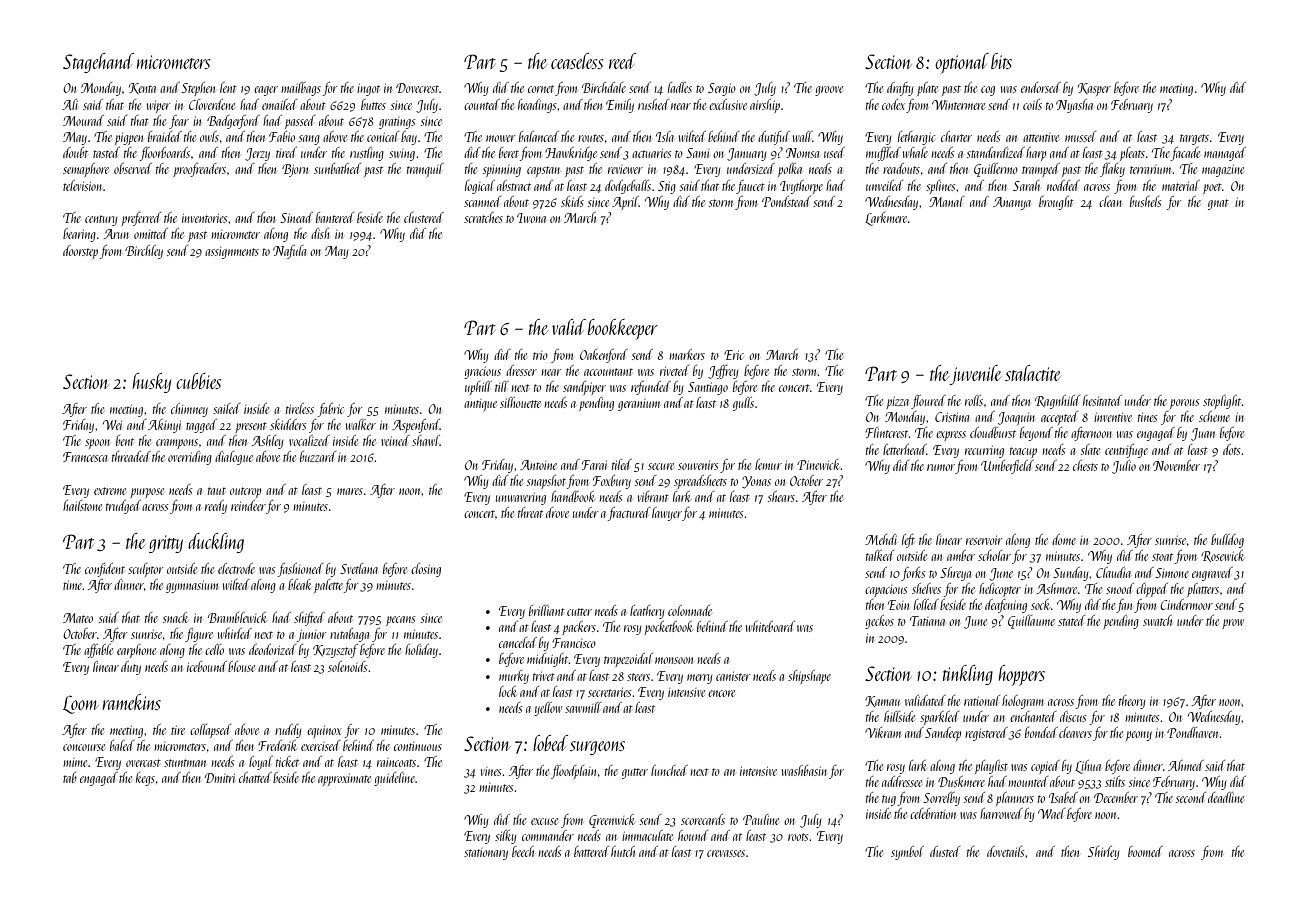 Image resolution: width=1308 pixels, height=924 pixels. Describe the element at coordinates (1016, 418) in the page. I see `Joaquin` at that location.
